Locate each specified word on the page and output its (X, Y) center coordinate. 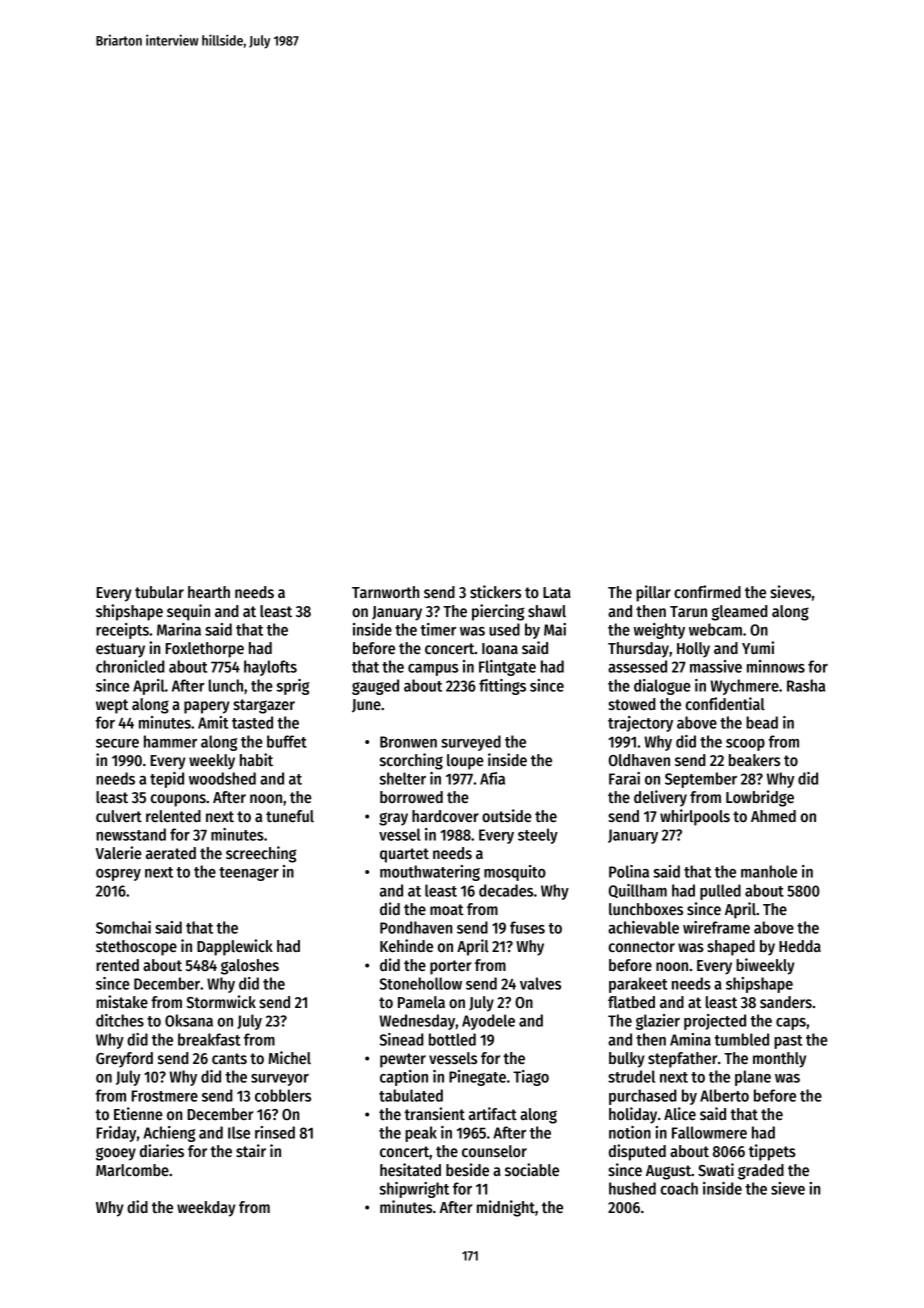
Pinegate (477, 1078)
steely (538, 836)
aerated (171, 853)
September (701, 780)
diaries (162, 1150)
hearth (209, 592)
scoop (745, 745)
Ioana (500, 648)
